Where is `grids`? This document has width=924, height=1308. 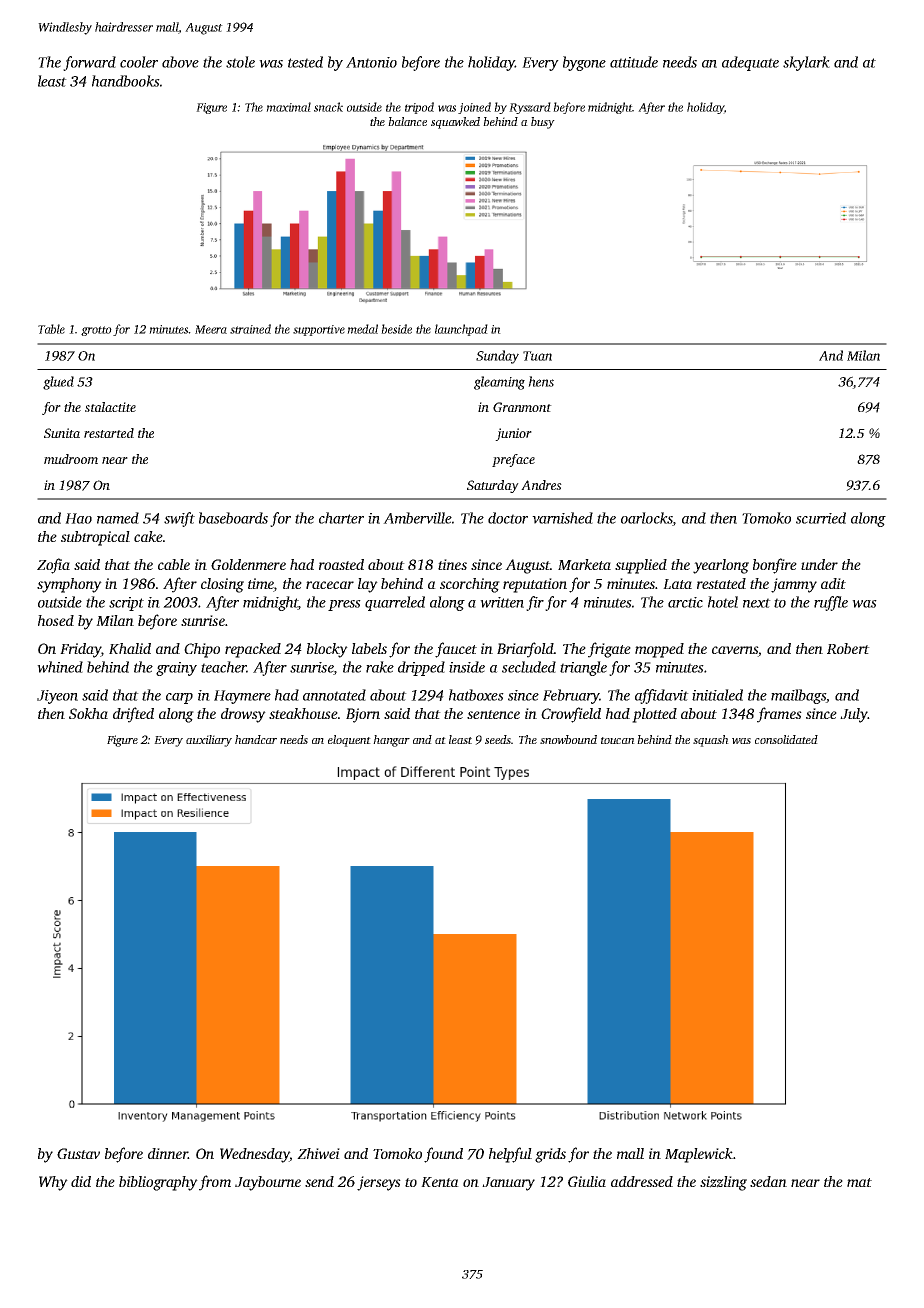
grids is located at coordinates (550, 1155).
